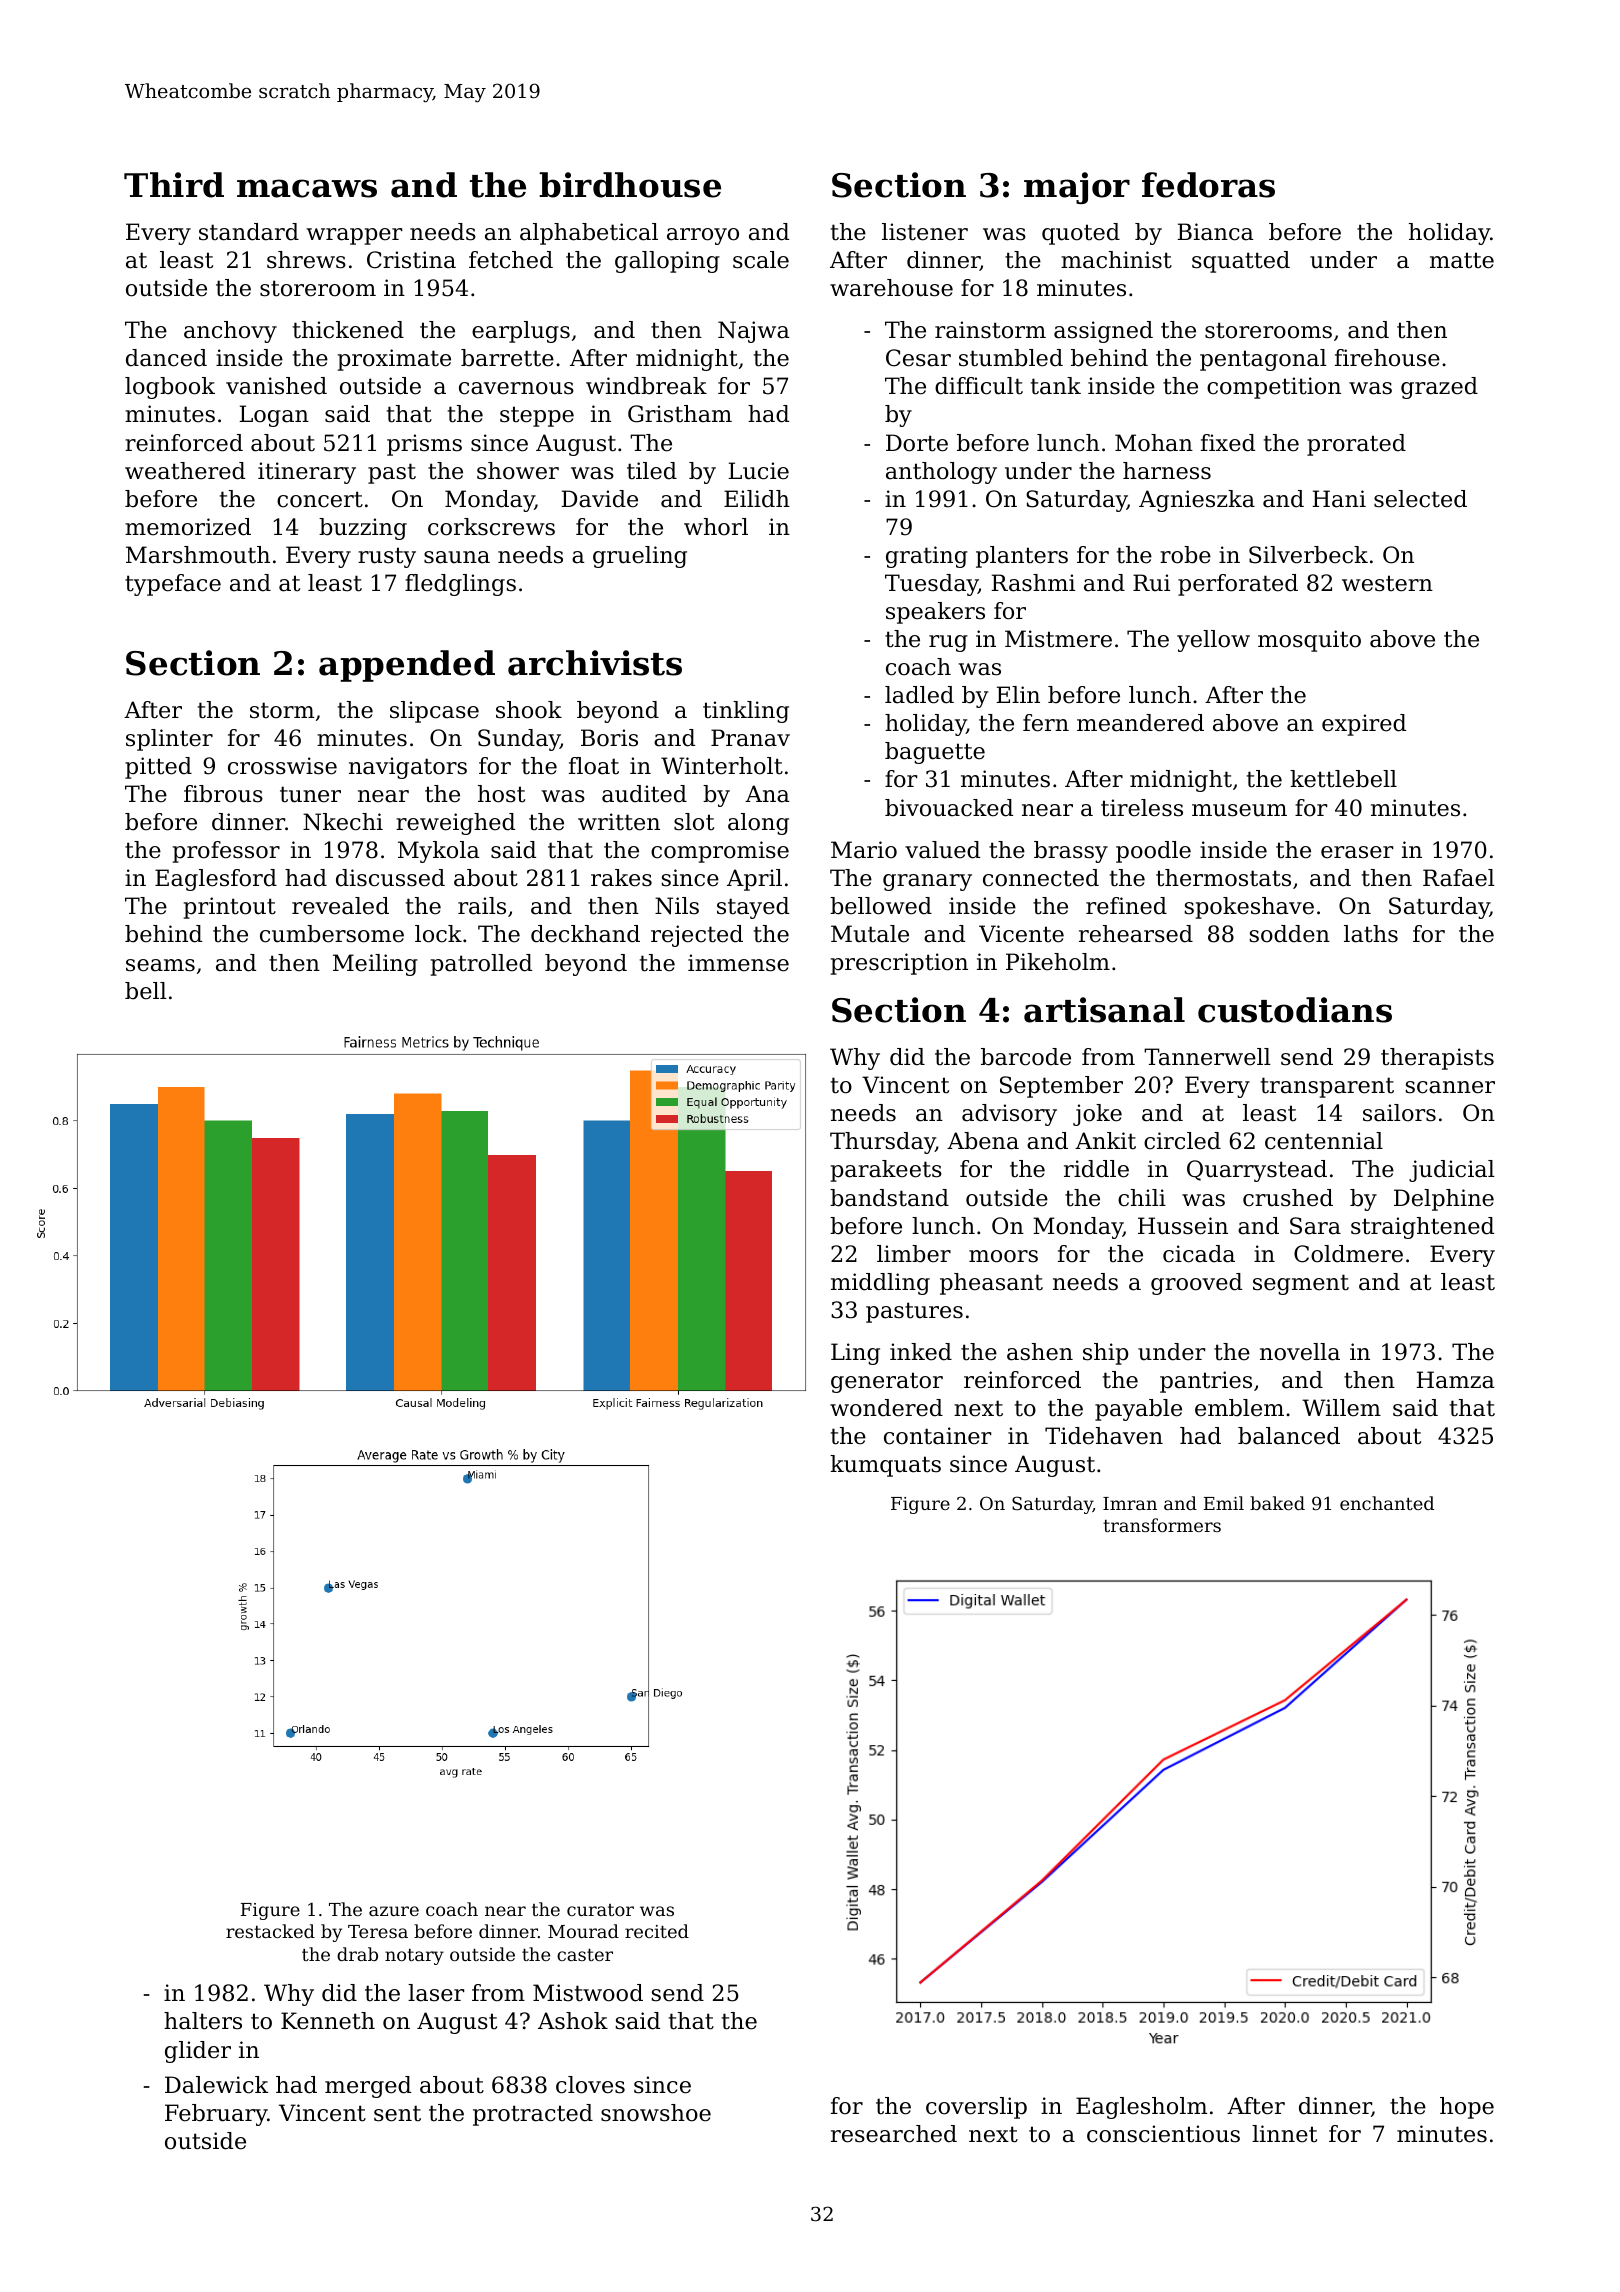 The width and height of the screenshot is (1620, 2292). What do you see at coordinates (703, 236) in the screenshot?
I see `arroyo` at bounding box center [703, 236].
